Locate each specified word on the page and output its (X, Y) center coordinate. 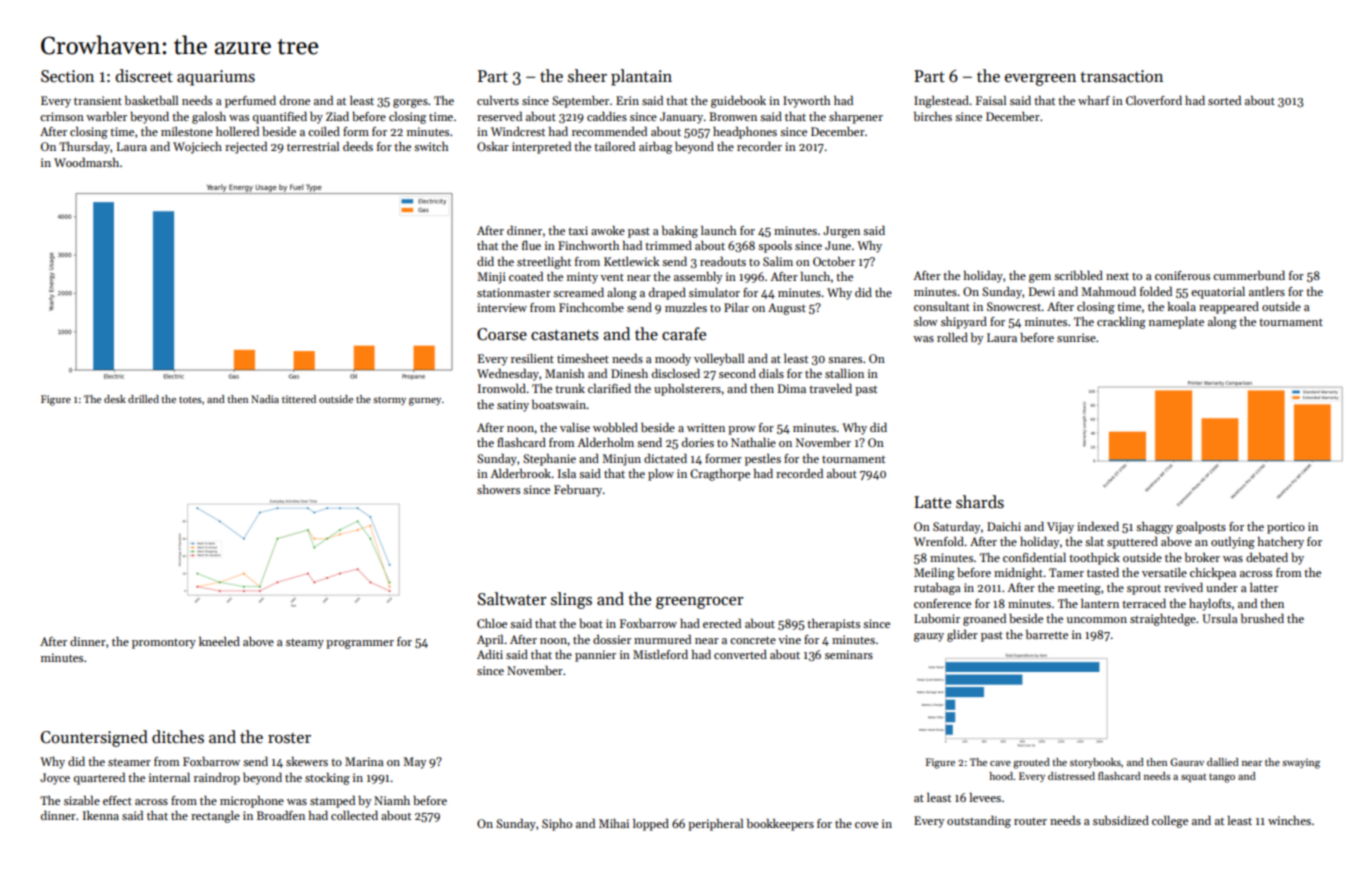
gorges (410, 103)
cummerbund (1249, 275)
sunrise (1076, 337)
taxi (578, 230)
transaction (1121, 76)
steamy (305, 644)
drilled (143, 399)
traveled (830, 388)
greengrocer (700, 603)
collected (354, 815)
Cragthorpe (720, 475)
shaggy (1154, 528)
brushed (1262, 618)
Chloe (492, 623)
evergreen (1040, 80)
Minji (491, 278)
